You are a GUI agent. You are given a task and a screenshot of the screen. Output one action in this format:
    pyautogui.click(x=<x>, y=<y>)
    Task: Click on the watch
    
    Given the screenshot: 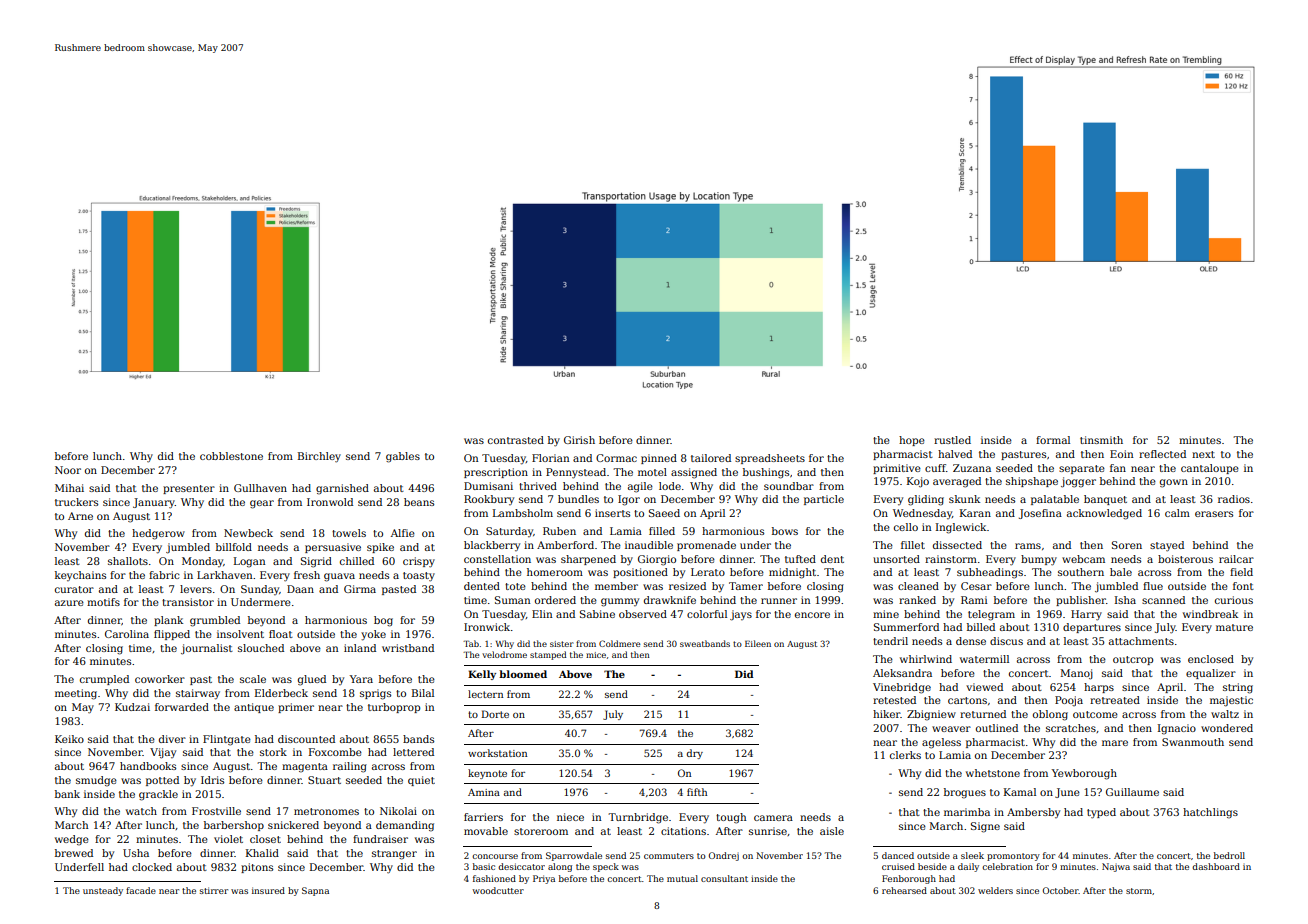 What is the action you would take?
    pyautogui.click(x=141, y=811)
